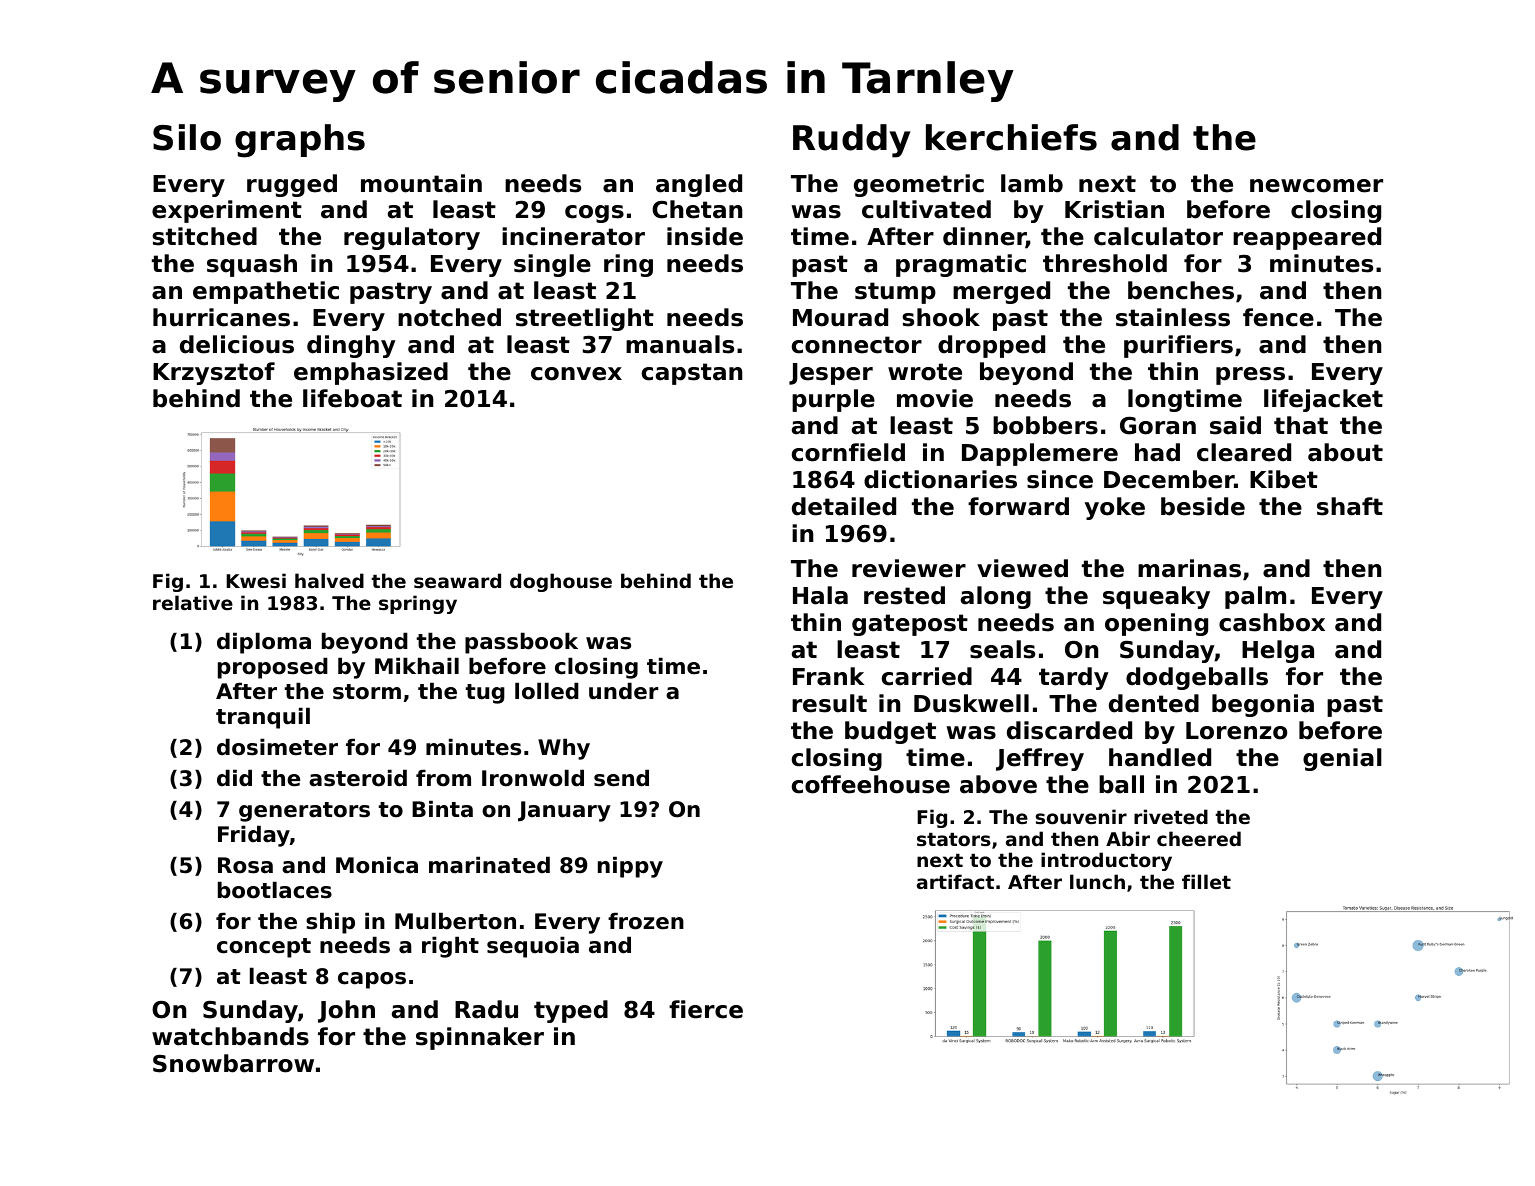 Image resolution: width=1535 pixels, height=1186 pixels. I want to click on Krzysztof, so click(214, 373).
